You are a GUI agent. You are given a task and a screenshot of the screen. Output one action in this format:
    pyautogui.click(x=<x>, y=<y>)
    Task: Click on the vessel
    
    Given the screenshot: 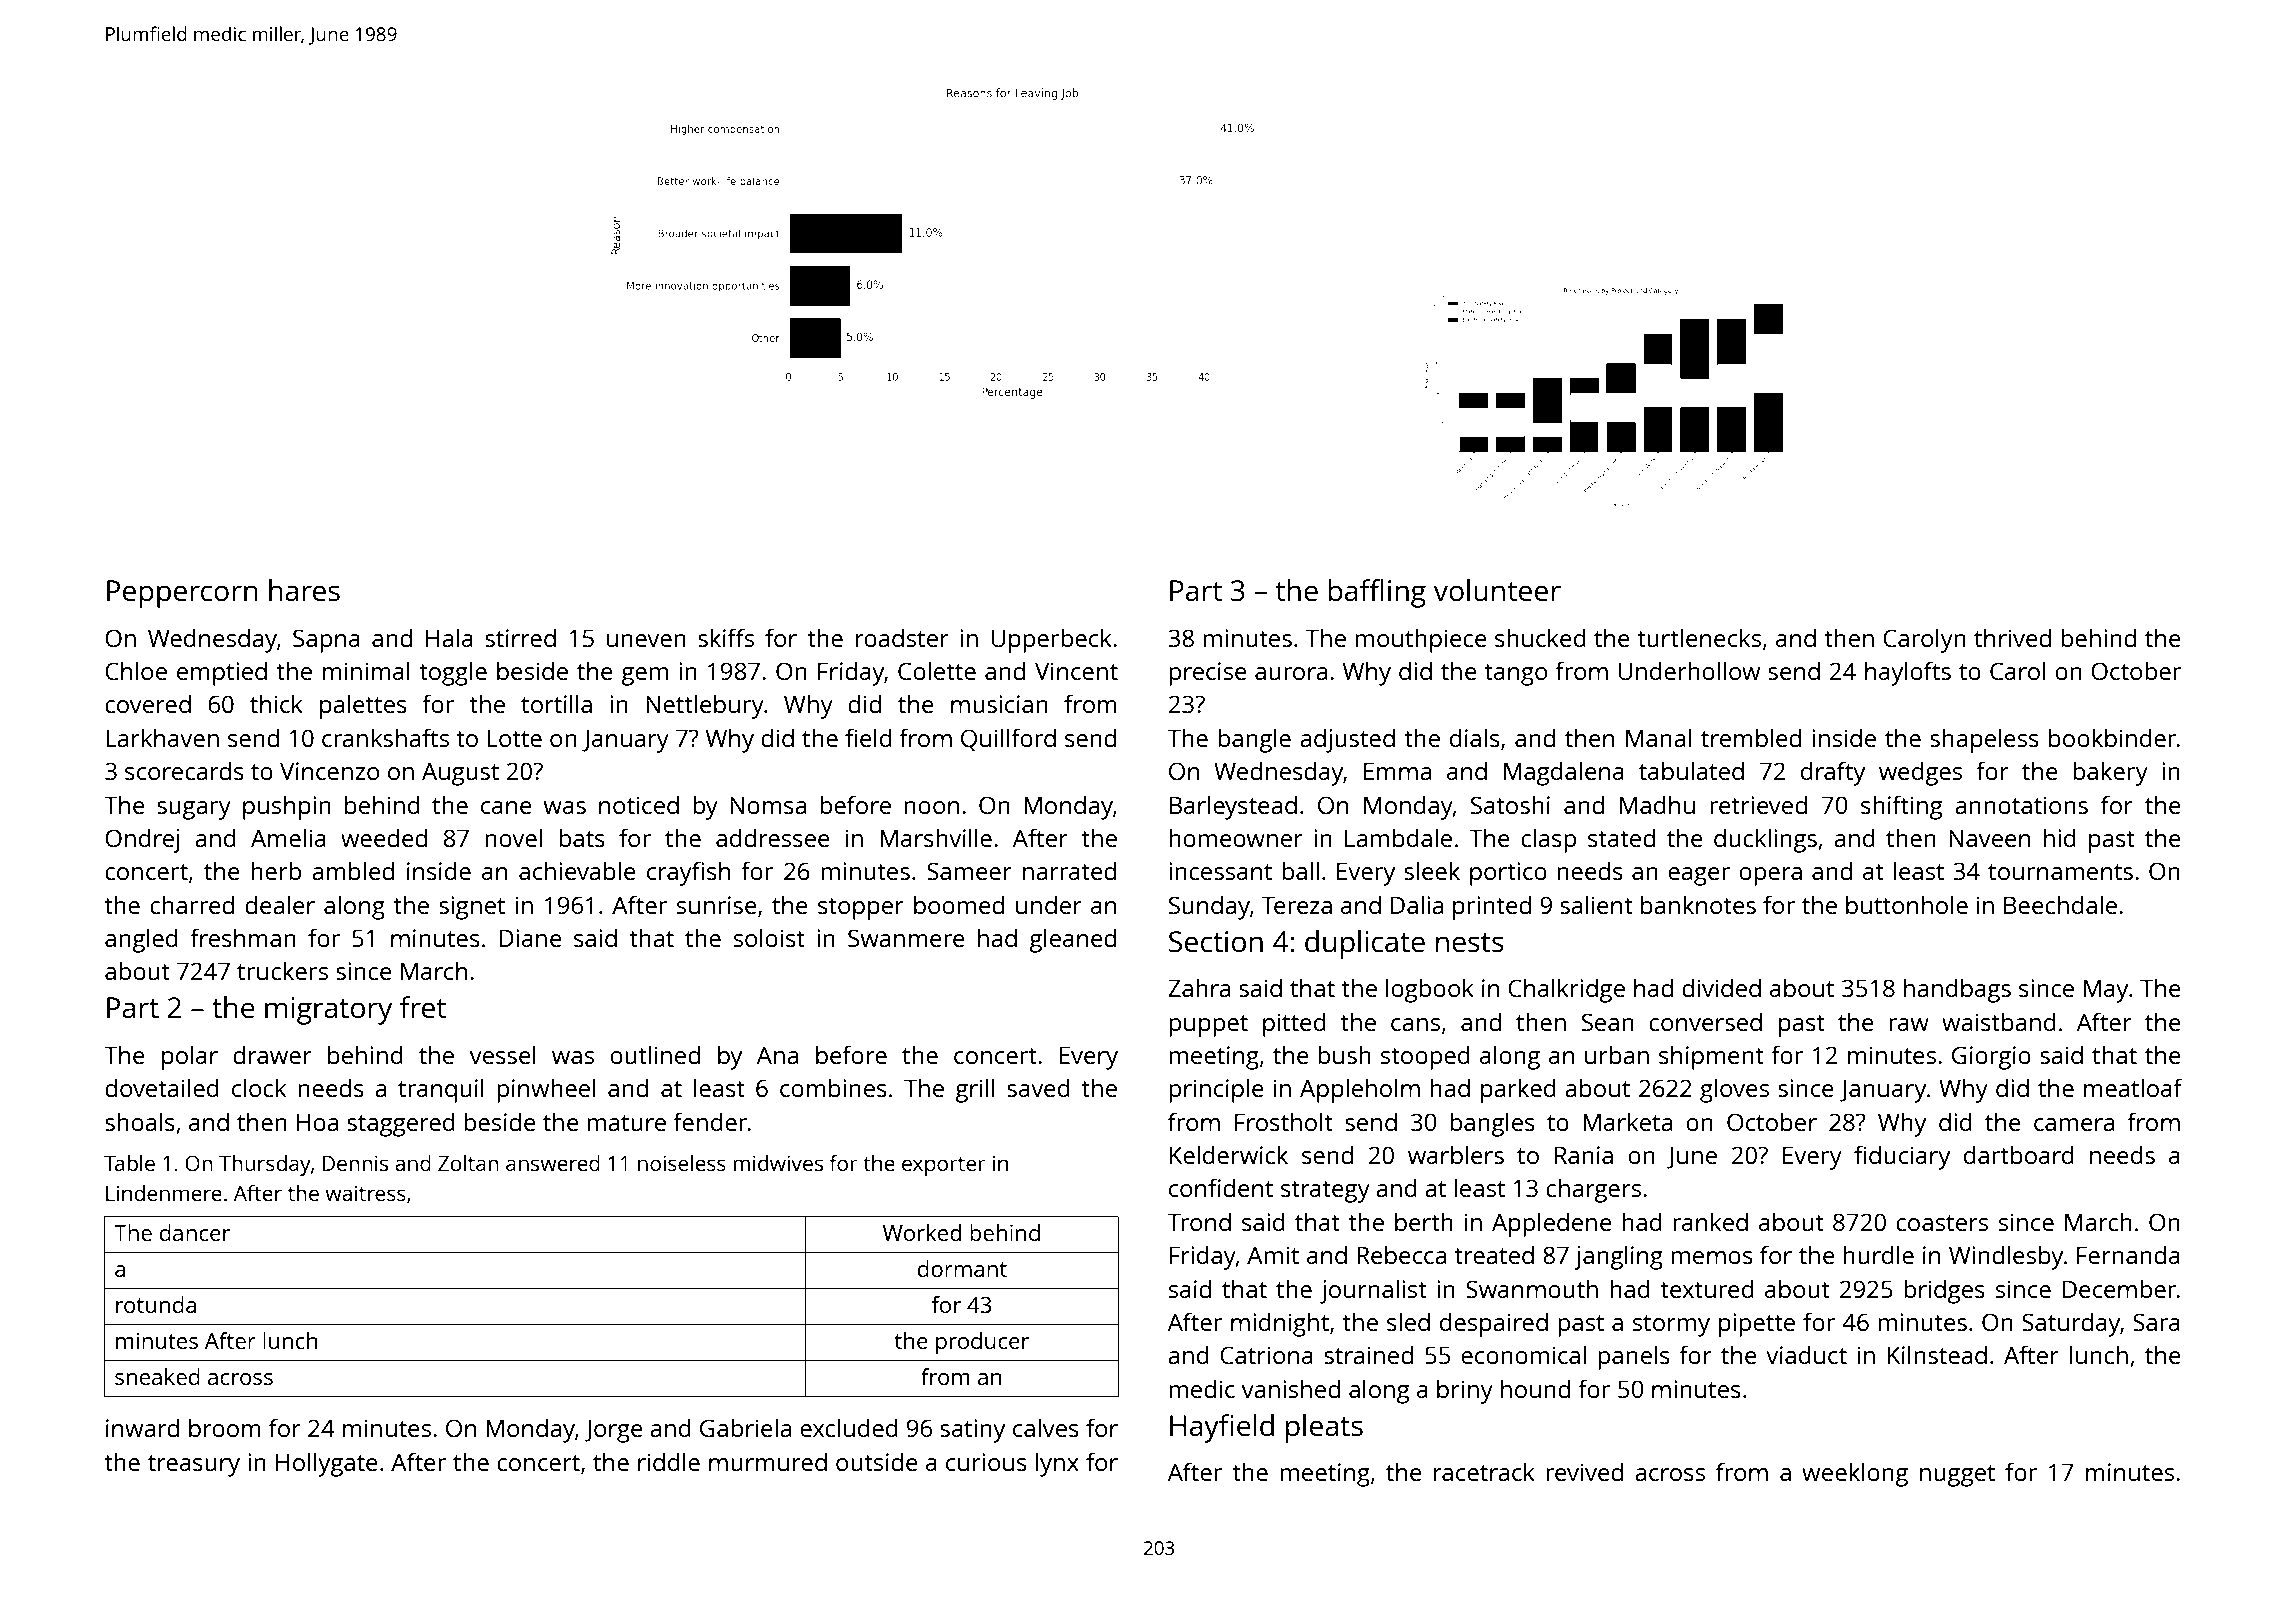 What is the action you would take?
    pyautogui.click(x=503, y=1054)
